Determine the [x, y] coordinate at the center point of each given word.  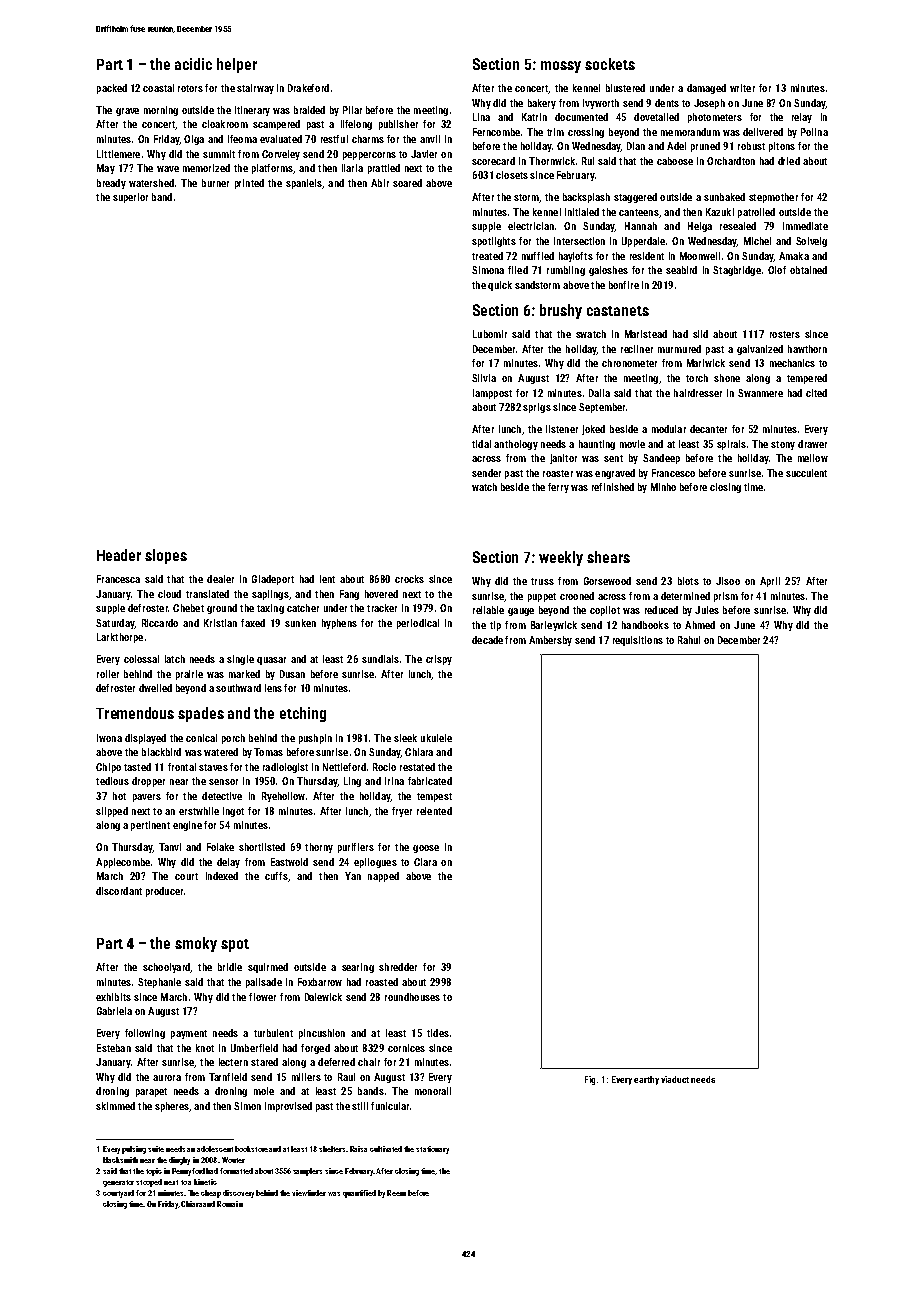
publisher [398, 125]
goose [426, 849]
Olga [194, 140]
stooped [149, 1183]
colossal [141, 659]
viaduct [675, 1079]
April [770, 582]
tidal [481, 444]
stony [783, 445]
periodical [418, 624]
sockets [610, 64]
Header [119, 555]
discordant [119, 891]
